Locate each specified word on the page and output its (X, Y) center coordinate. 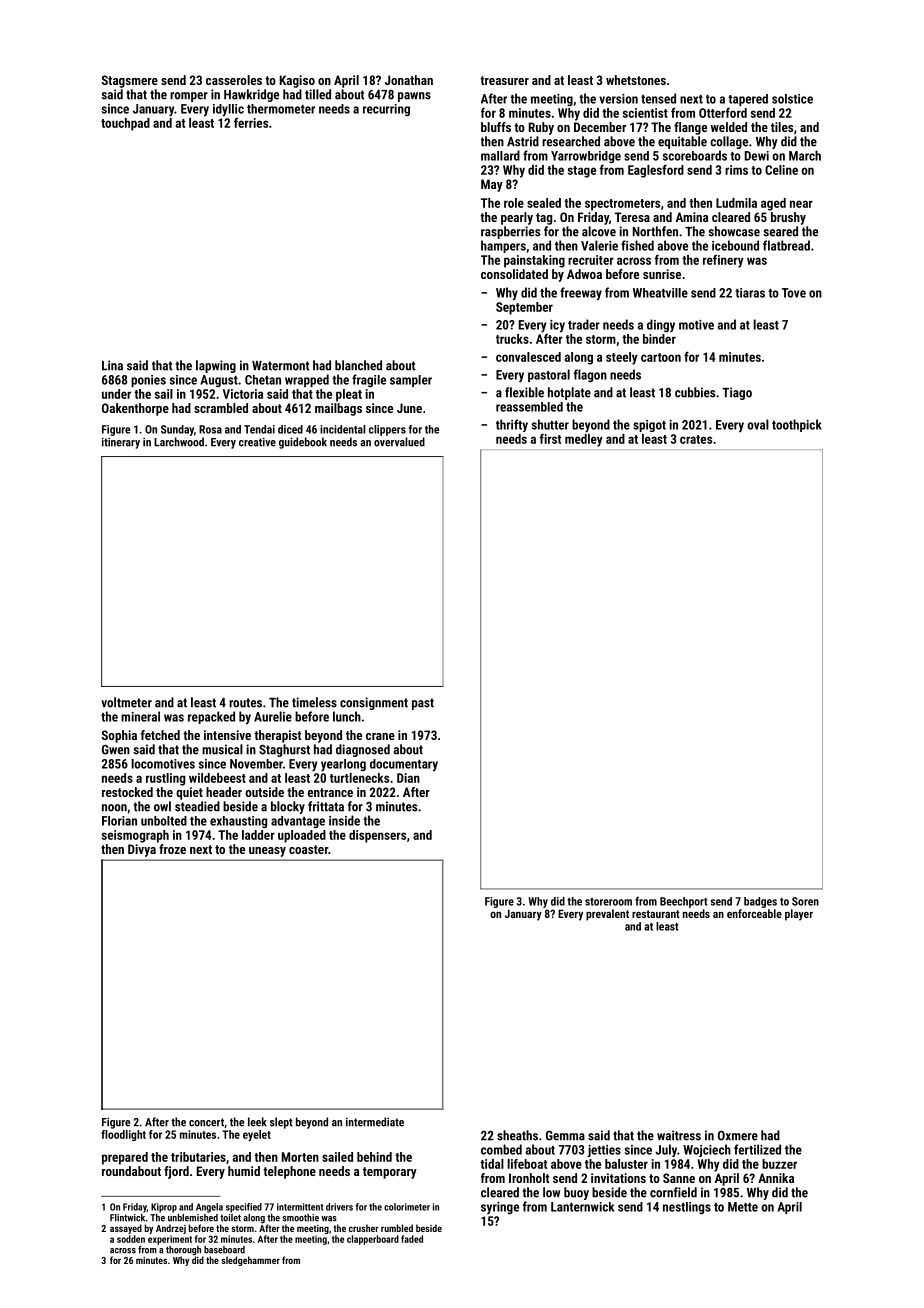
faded (412, 1239)
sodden (131, 1239)
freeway (581, 294)
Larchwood (179, 442)
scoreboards (695, 155)
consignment (374, 703)
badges (760, 902)
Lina (112, 365)
